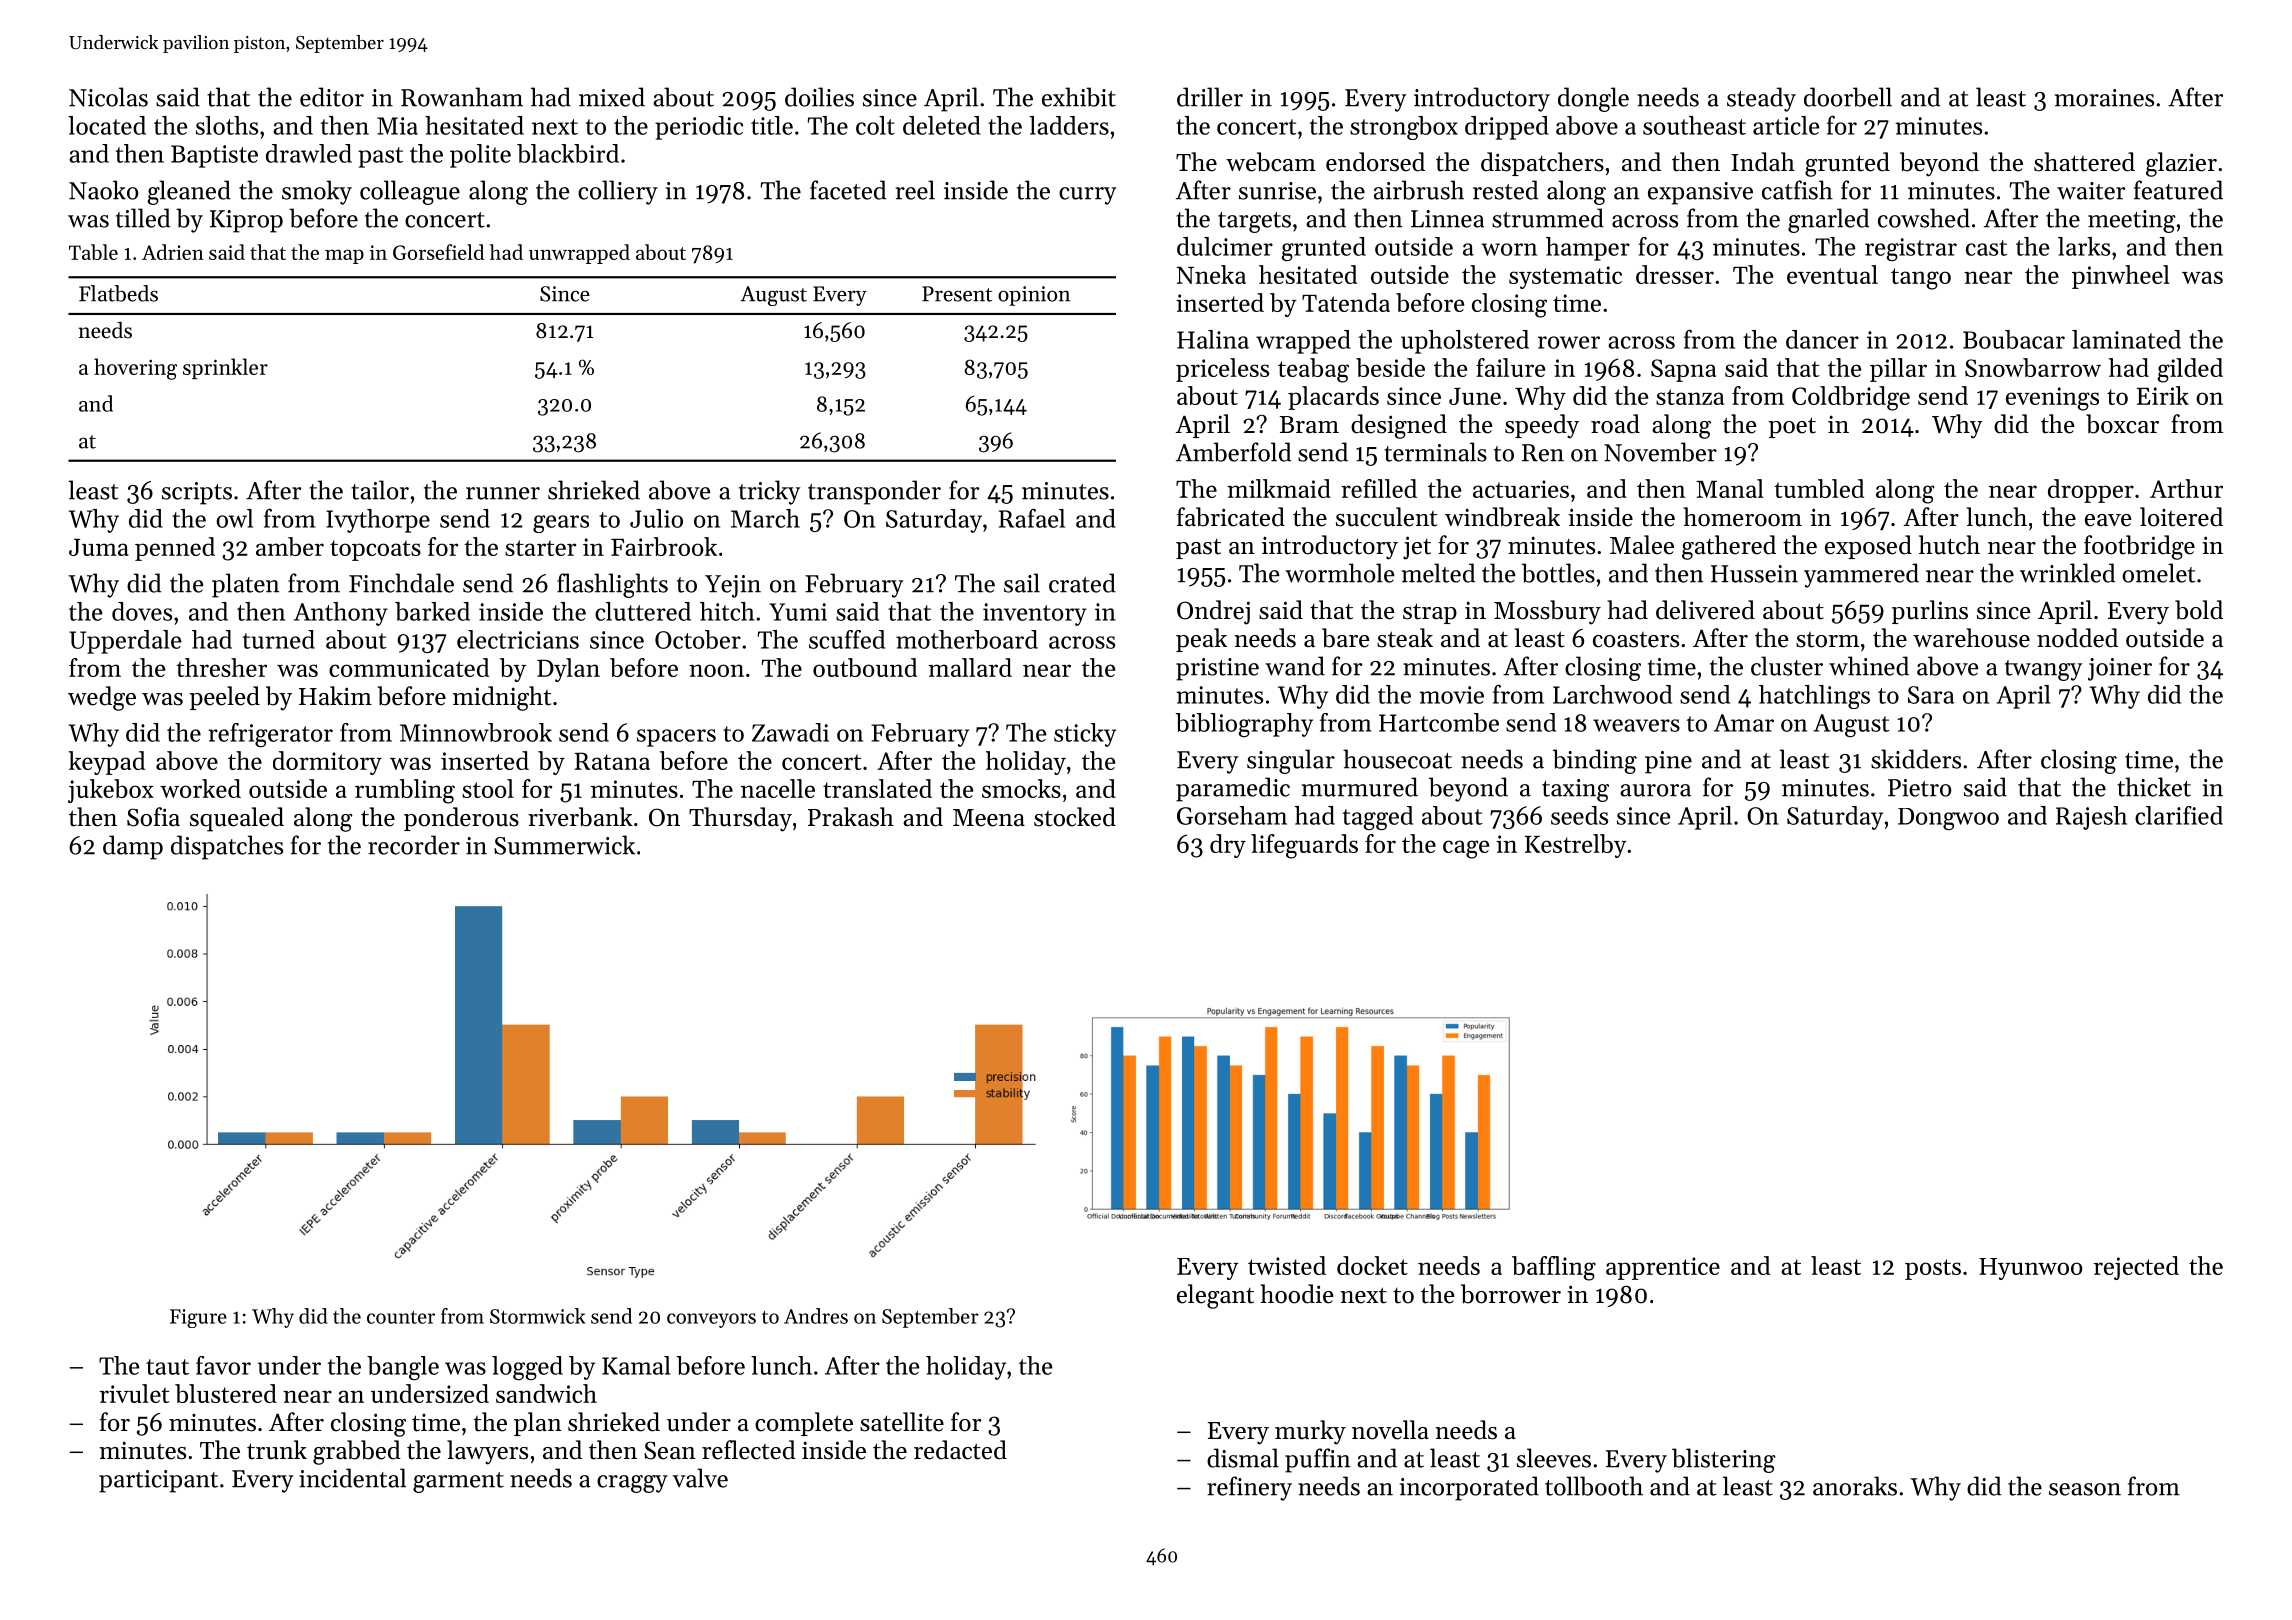  Describe the element at coordinates (1304, 846) in the document. I see `lifeguards` at that location.
